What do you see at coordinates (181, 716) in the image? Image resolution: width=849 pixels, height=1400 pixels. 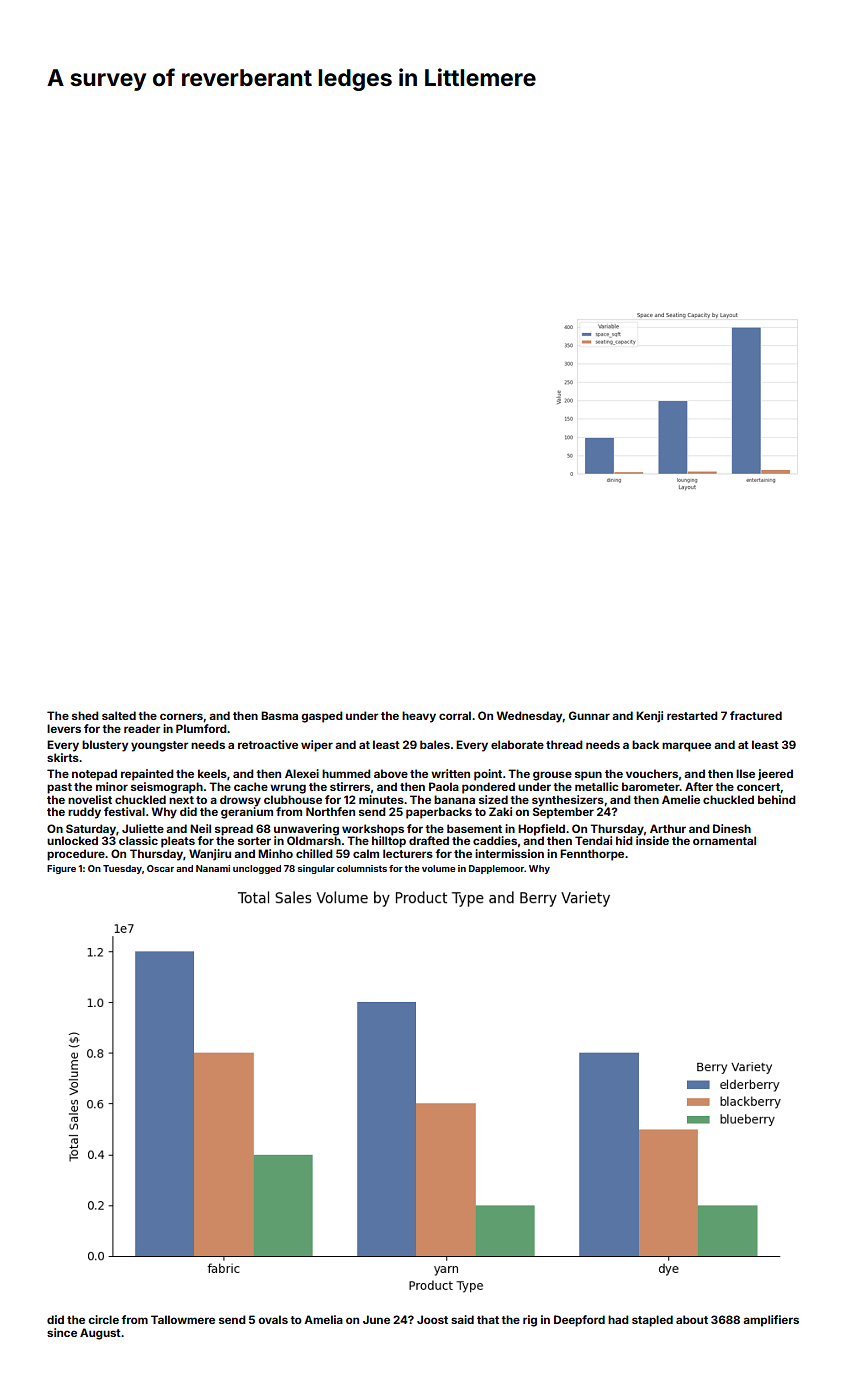 I see `corners` at bounding box center [181, 716].
